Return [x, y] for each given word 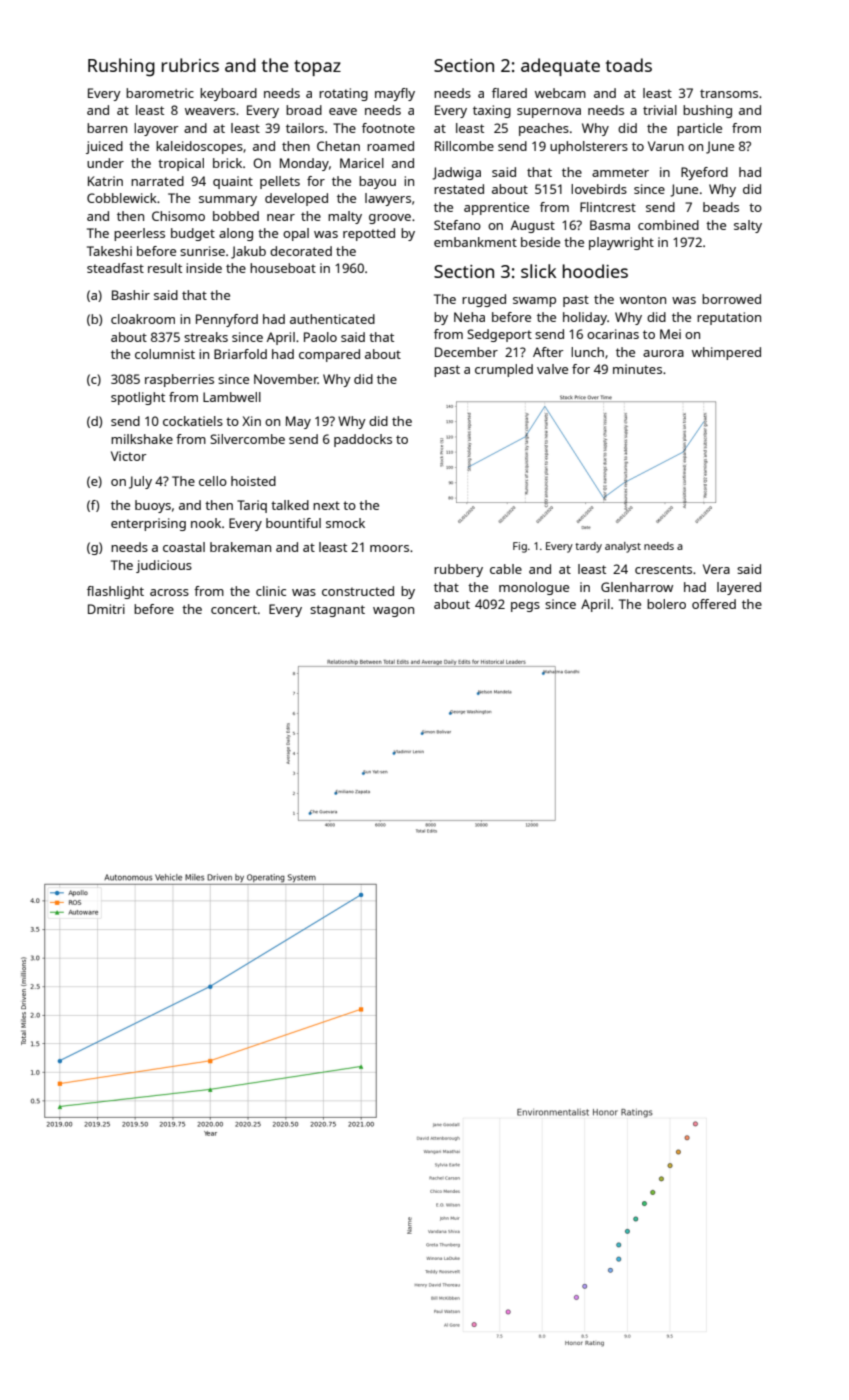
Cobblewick [122, 198]
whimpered [726, 353]
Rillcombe [464, 146]
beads [721, 207]
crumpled [504, 370]
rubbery [458, 570]
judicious [164, 566]
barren [107, 128]
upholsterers [589, 147]
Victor [129, 456]
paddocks [363, 440]
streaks [206, 337]
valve [552, 369]
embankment [475, 242]
